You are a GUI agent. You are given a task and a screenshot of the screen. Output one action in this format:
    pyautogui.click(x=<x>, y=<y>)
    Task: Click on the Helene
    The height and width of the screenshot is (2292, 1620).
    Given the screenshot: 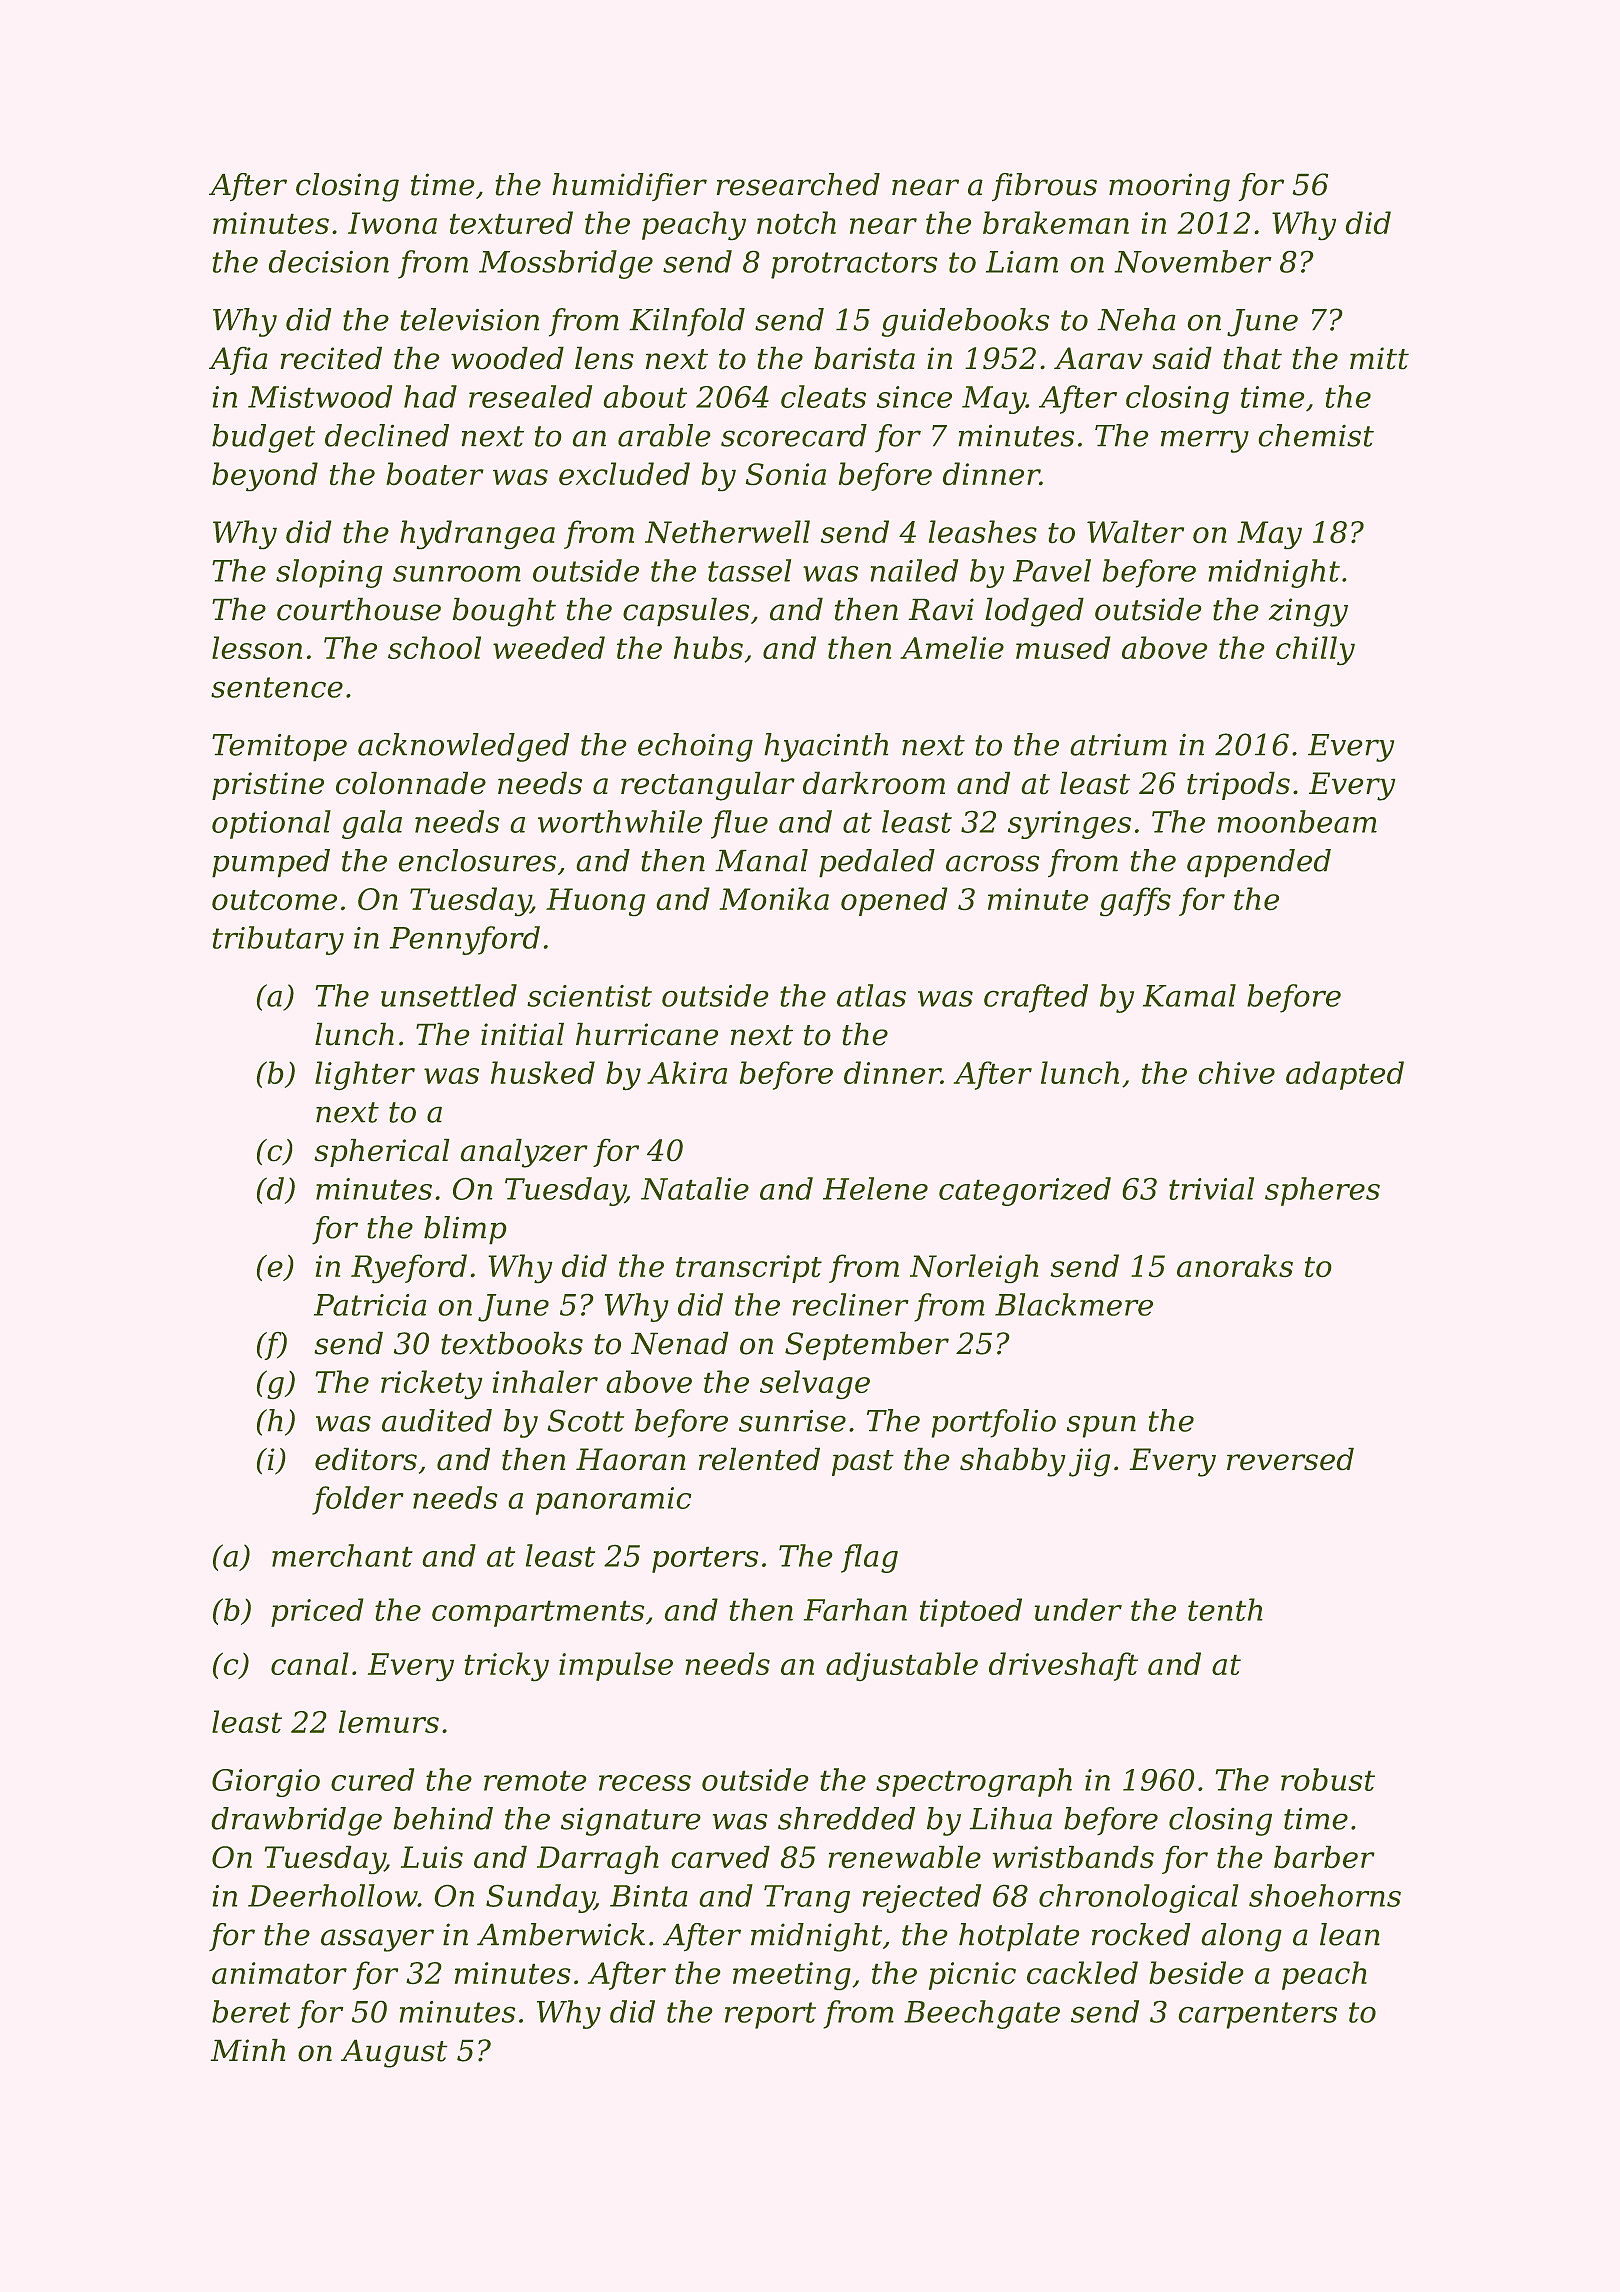 What is the action you would take?
    pyautogui.click(x=875, y=1188)
